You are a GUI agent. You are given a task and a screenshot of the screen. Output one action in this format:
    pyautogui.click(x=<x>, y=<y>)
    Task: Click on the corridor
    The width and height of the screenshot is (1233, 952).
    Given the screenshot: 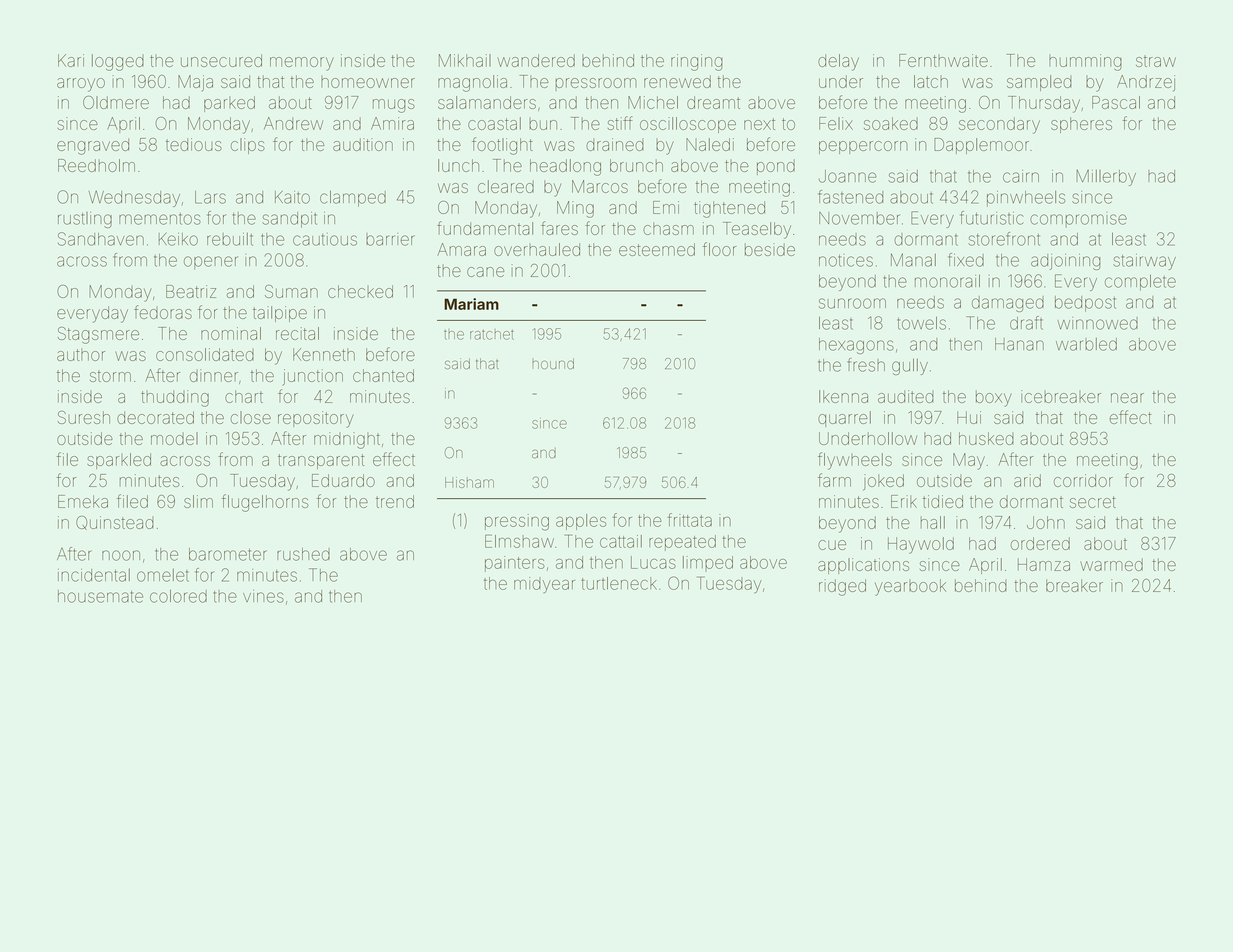 What is the action you would take?
    pyautogui.click(x=1083, y=480)
